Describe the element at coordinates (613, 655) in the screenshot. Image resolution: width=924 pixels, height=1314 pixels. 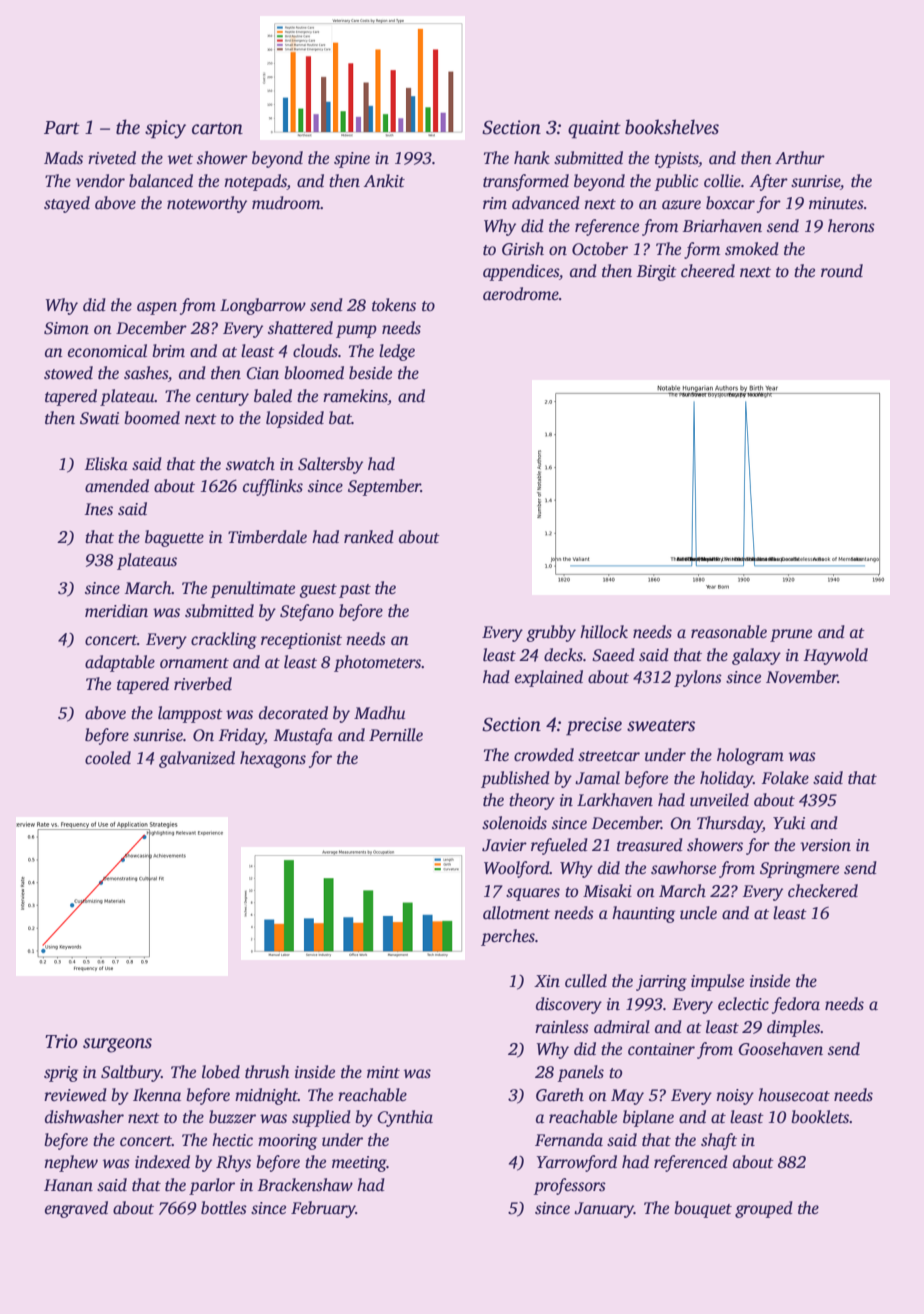
I see `Saeed` at that location.
